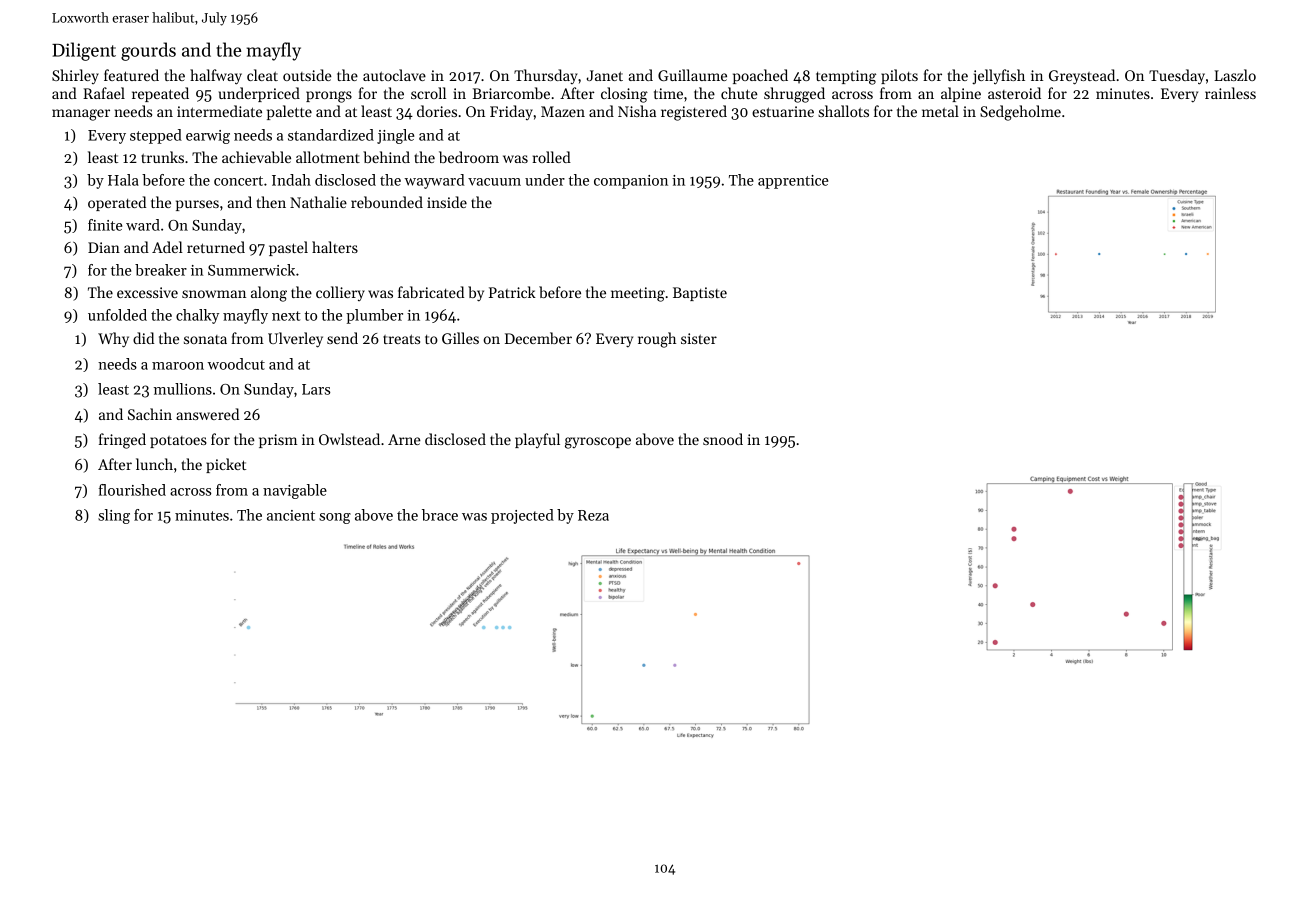 The height and width of the screenshot is (924, 1308). Describe the element at coordinates (793, 182) in the screenshot. I see `apprentice` at that location.
